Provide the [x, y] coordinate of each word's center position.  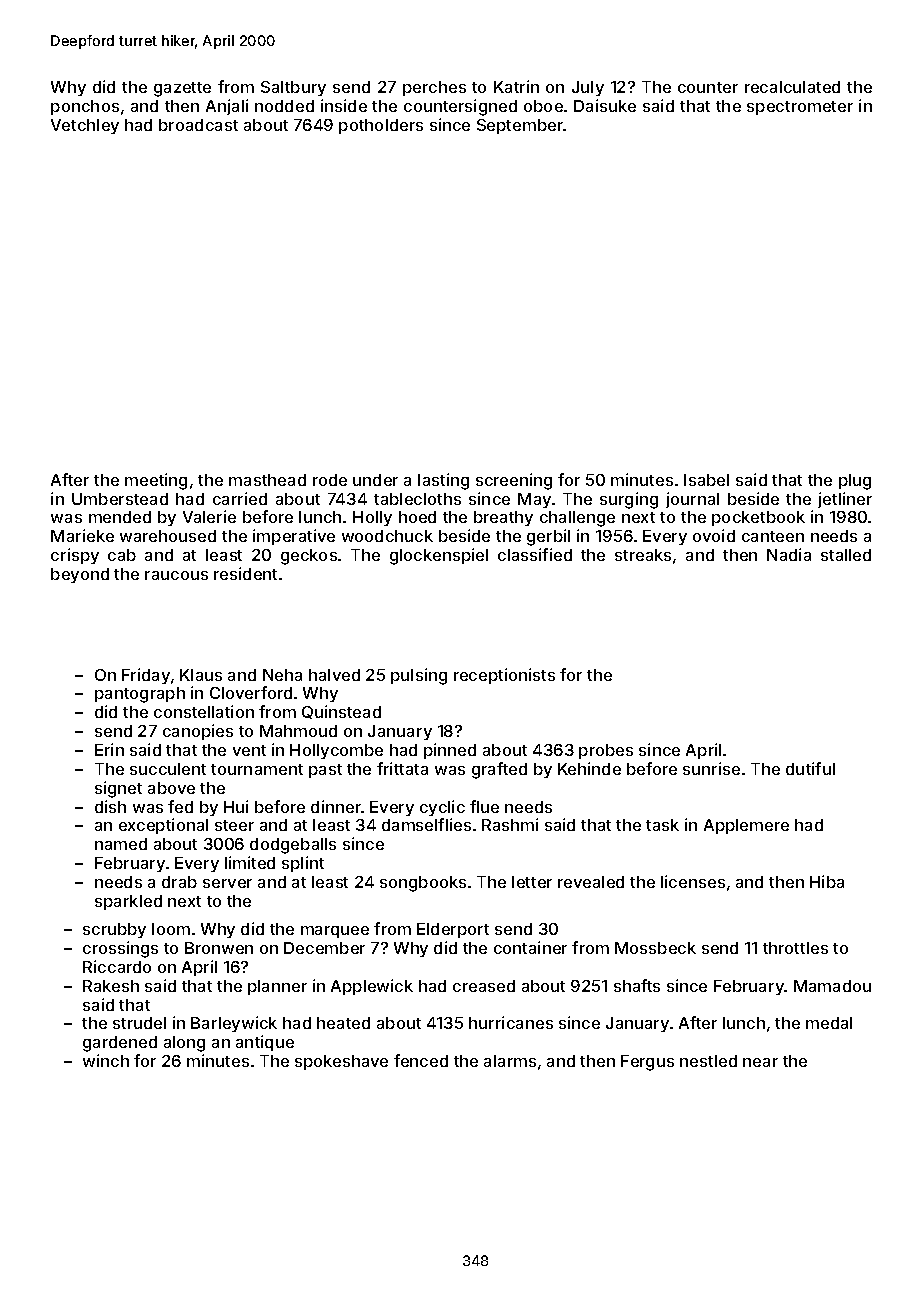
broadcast [198, 125]
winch [106, 1060]
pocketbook [758, 518]
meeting [156, 481]
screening [514, 481]
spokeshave [341, 1062]
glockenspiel [439, 556]
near [760, 1062]
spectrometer [800, 108]
